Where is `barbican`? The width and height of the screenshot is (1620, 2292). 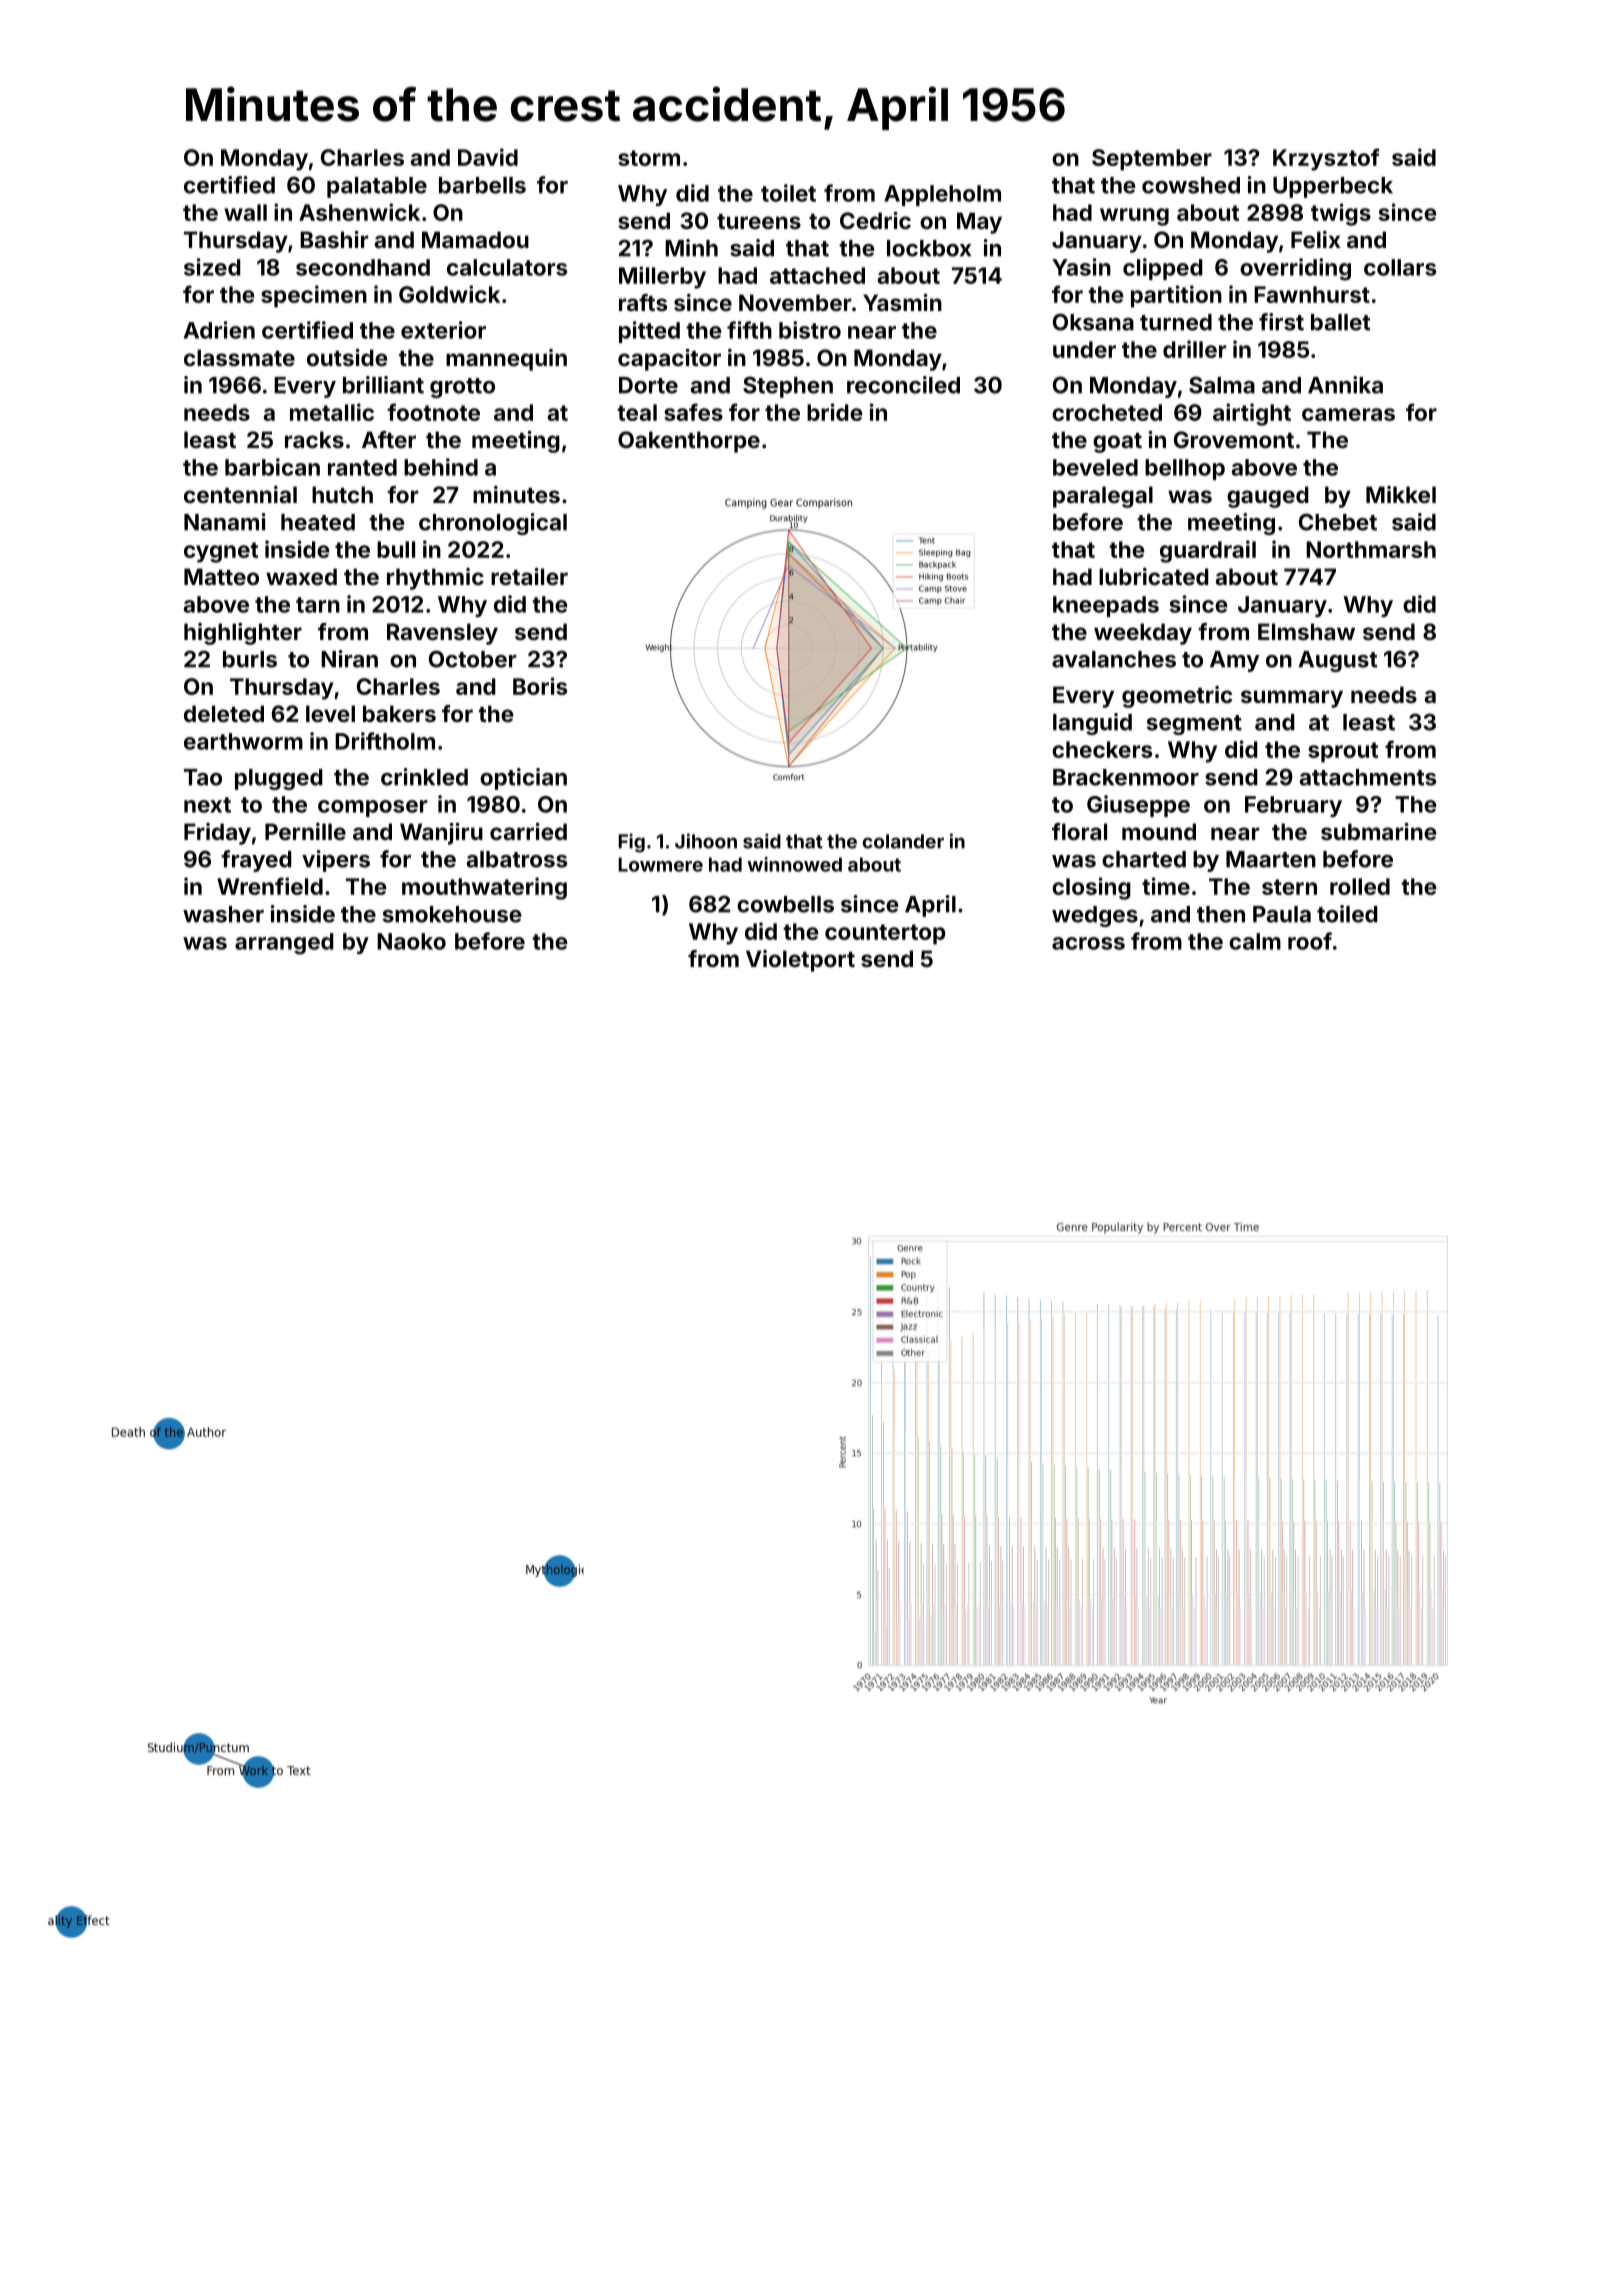
barbican is located at coordinates (272, 467).
